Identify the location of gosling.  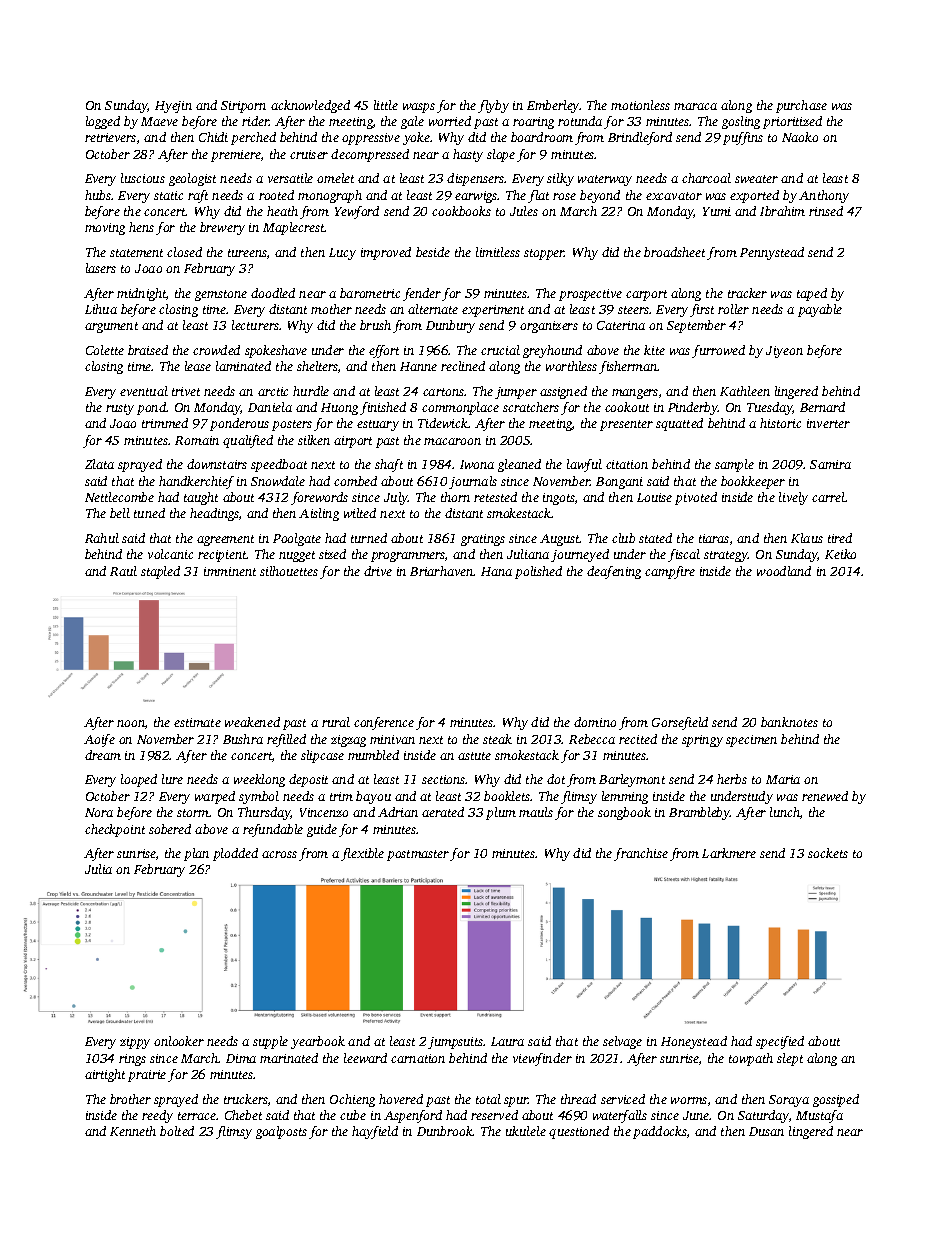
(741, 122).
